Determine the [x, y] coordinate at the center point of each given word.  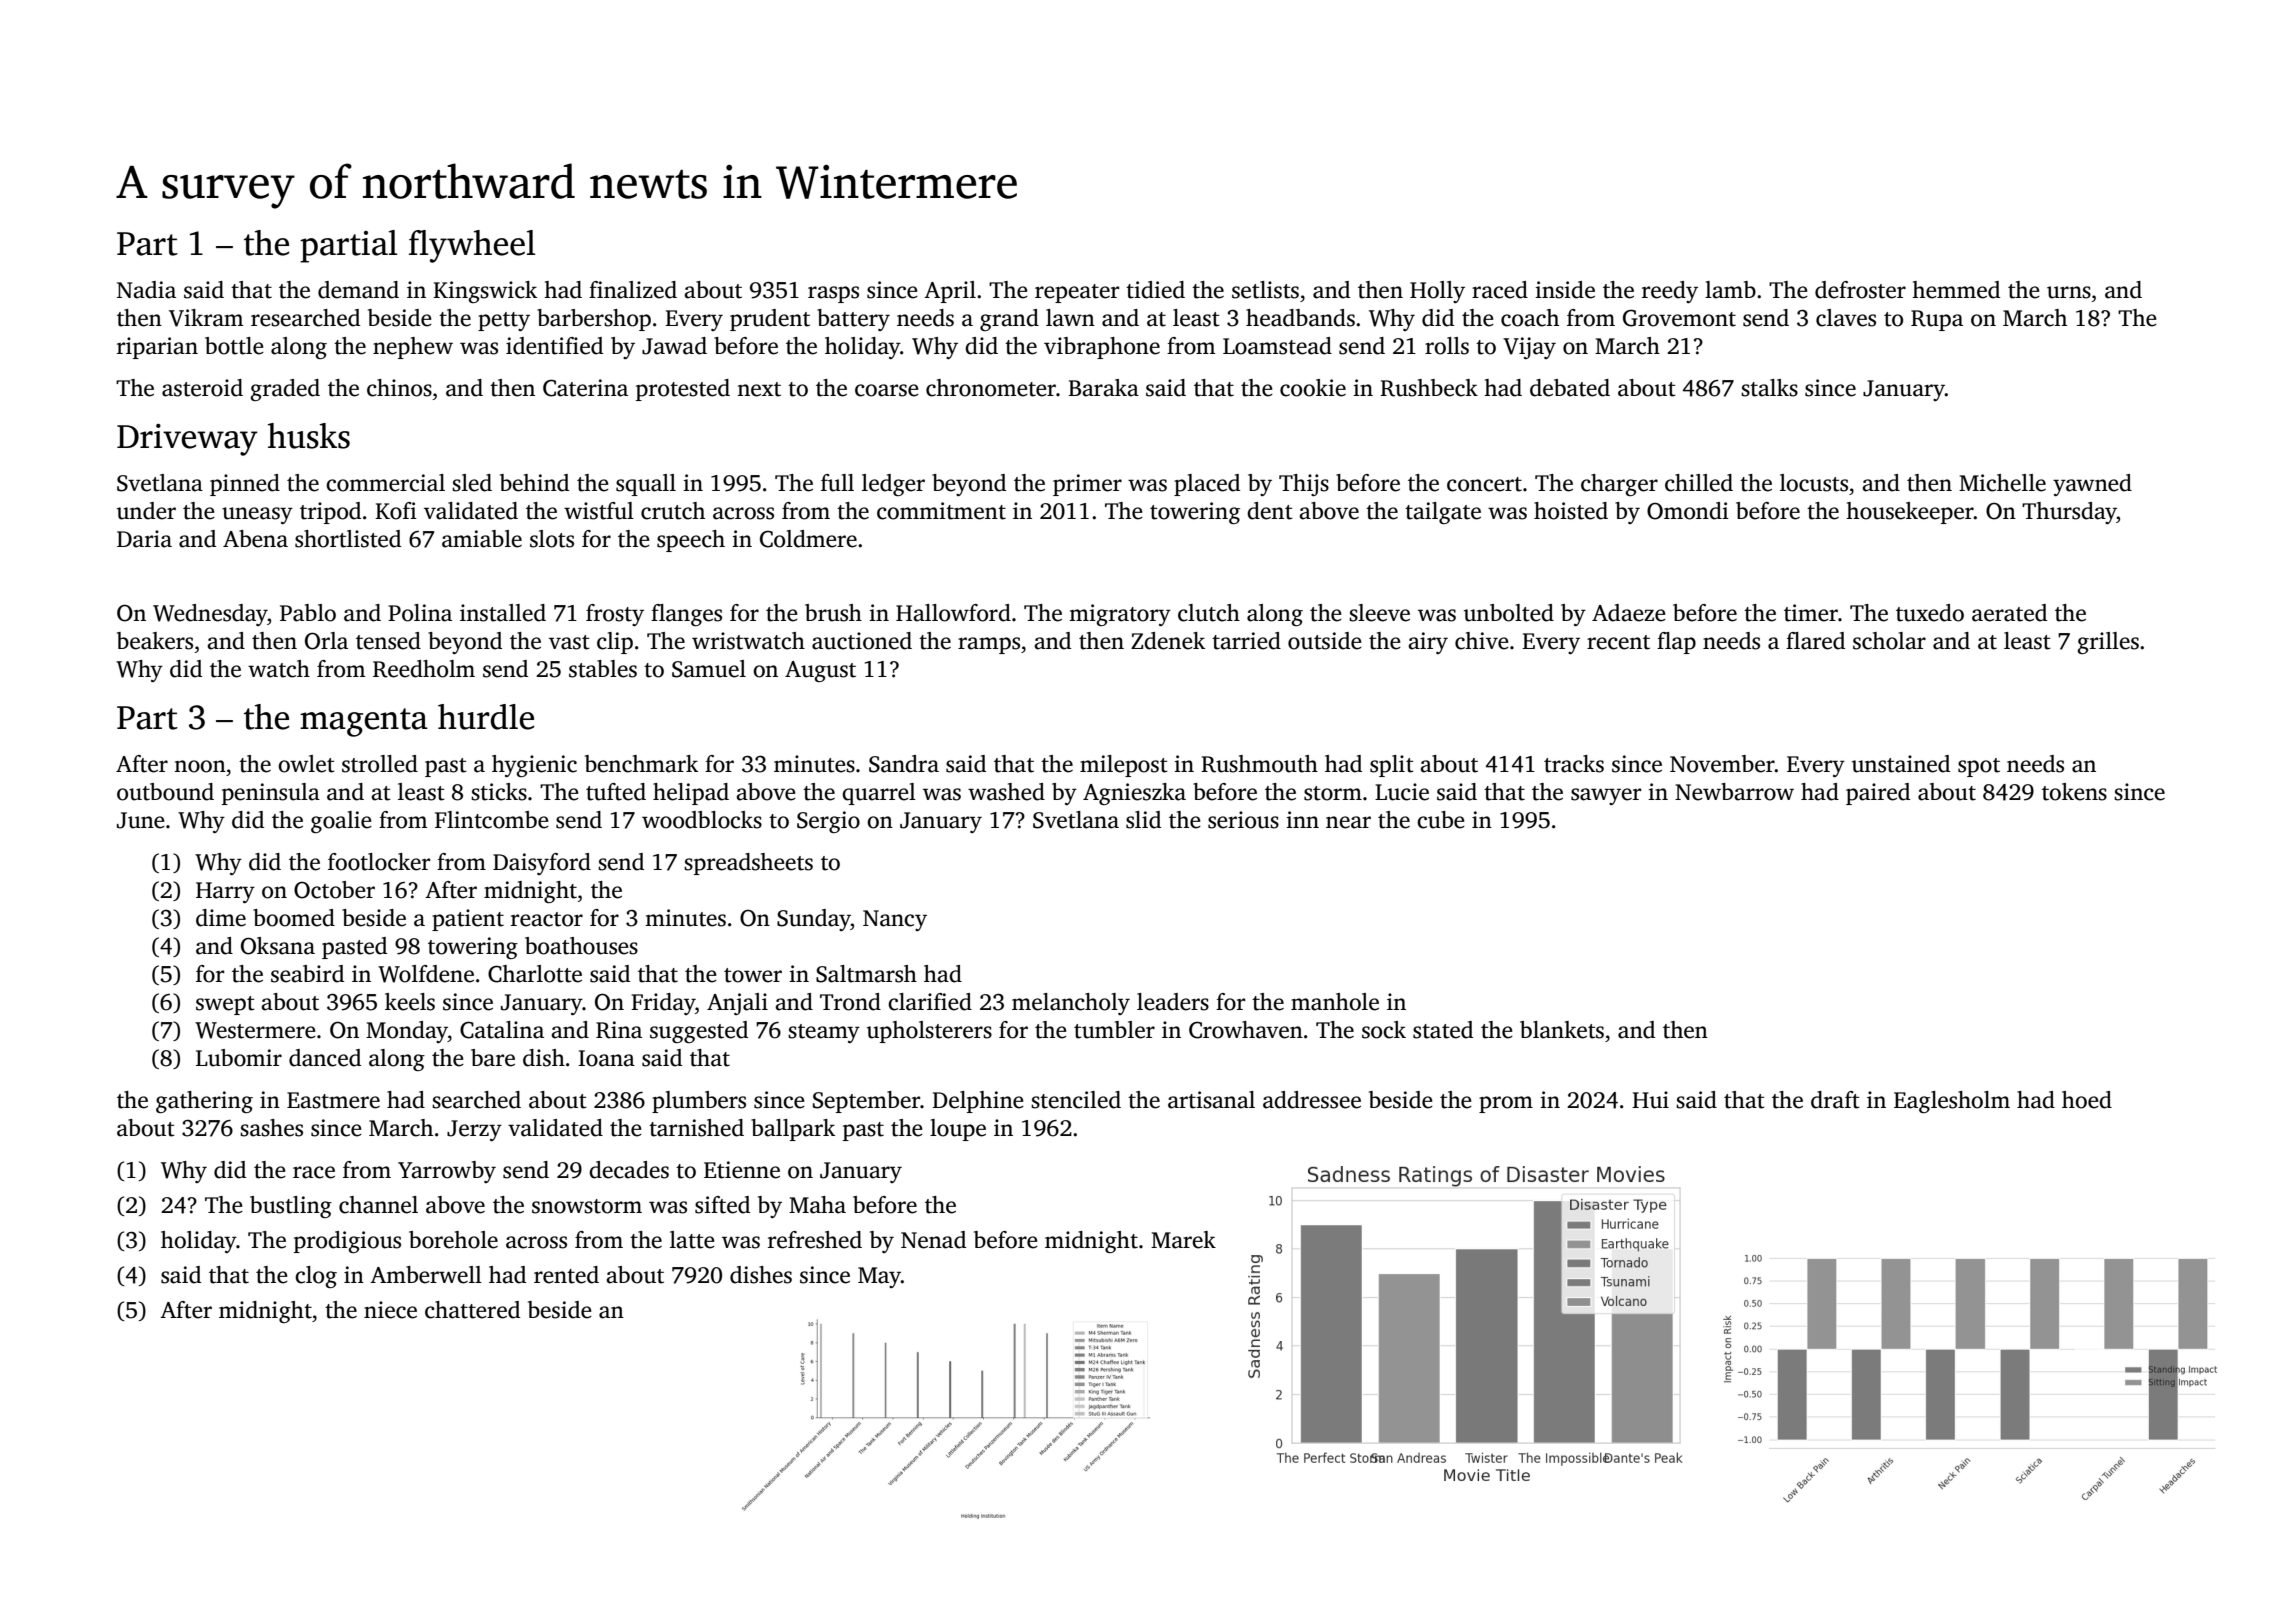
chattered [472, 1310]
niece [390, 1310]
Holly [1437, 292]
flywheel [472, 246]
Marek [1183, 1240]
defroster [1860, 290]
